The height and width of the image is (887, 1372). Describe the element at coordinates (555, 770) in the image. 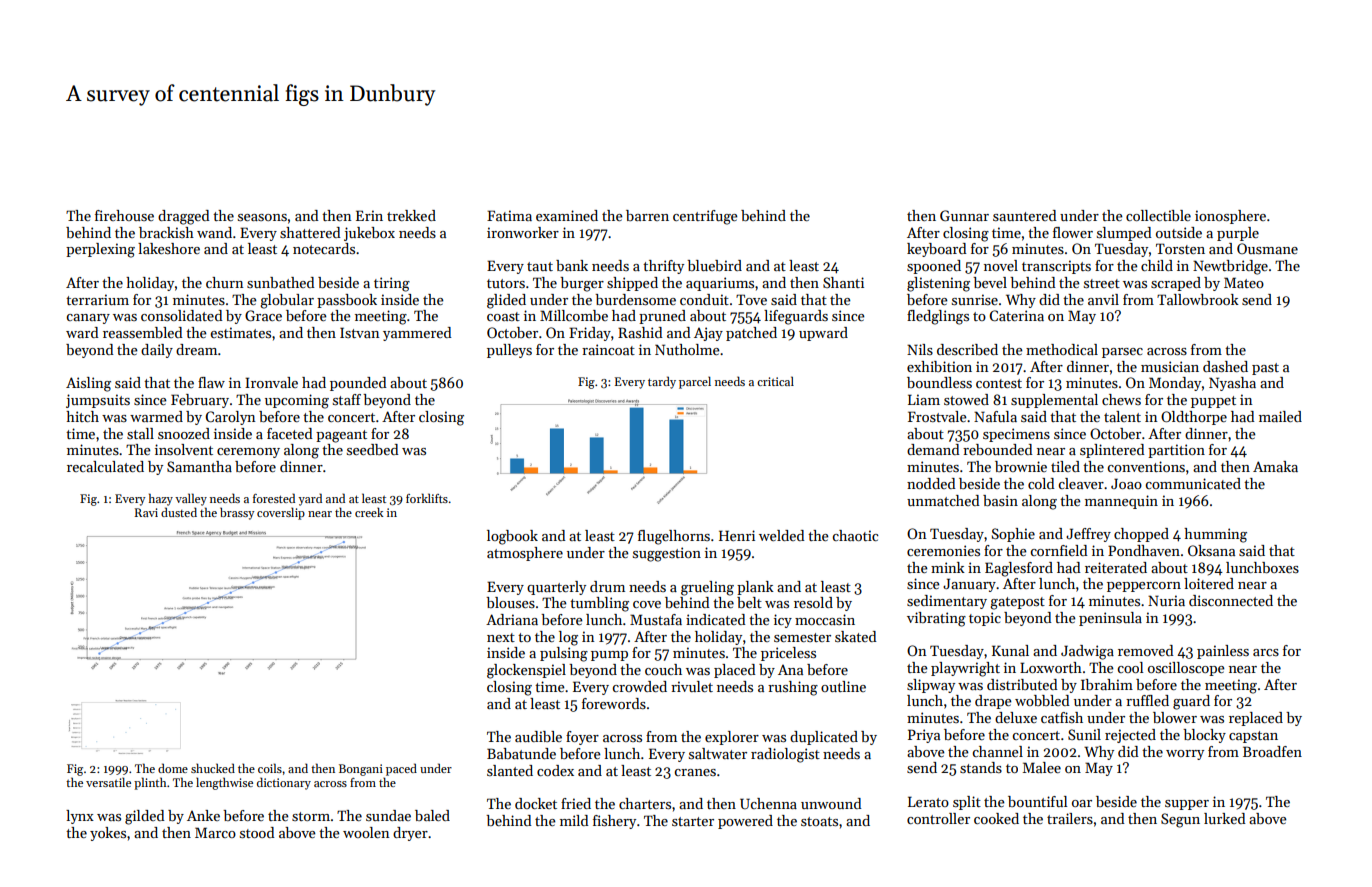

I see `codex` at that location.
